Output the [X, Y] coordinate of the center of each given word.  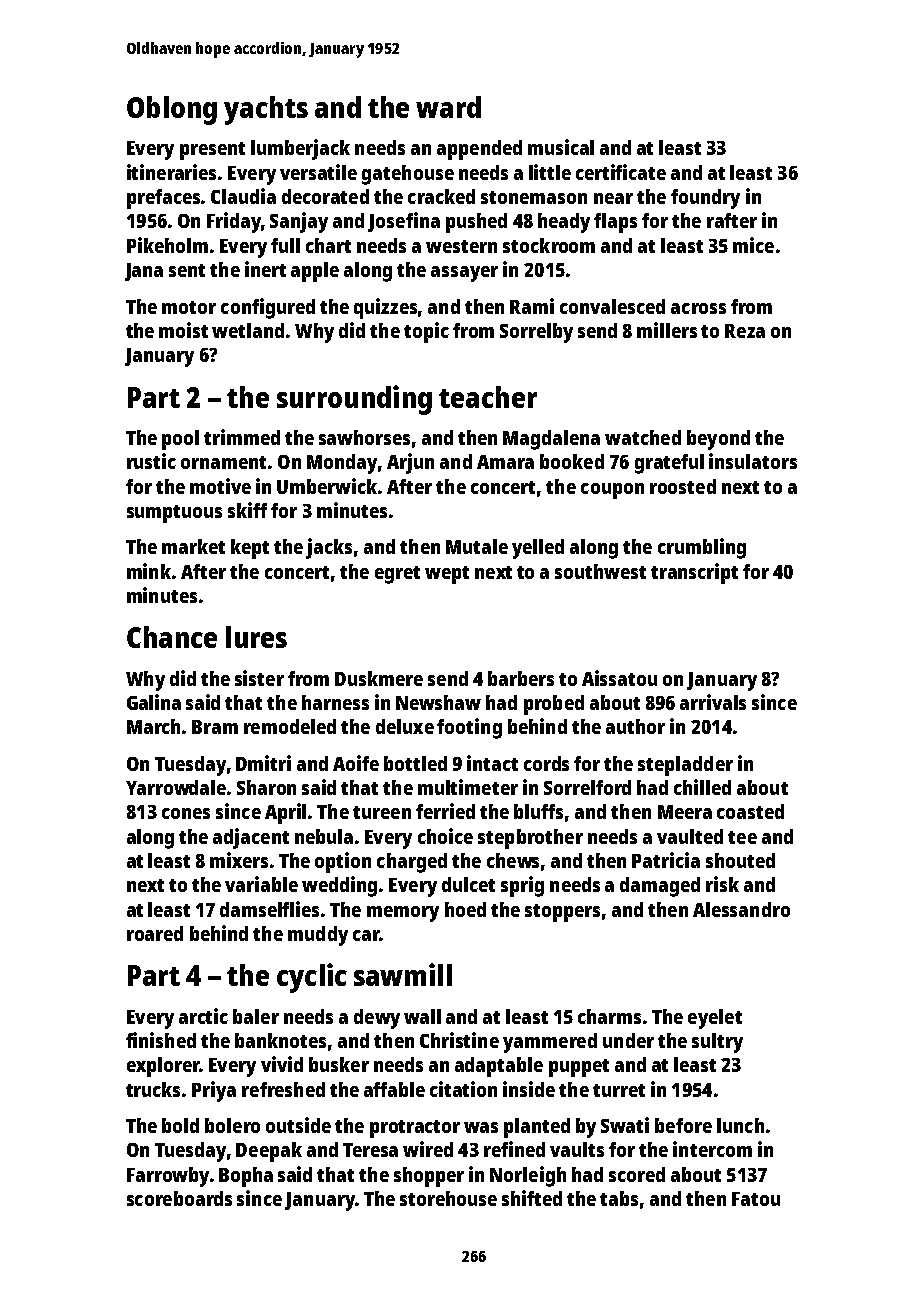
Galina [154, 702]
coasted [750, 811]
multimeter [468, 787]
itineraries [171, 172]
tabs [619, 1198]
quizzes [385, 308]
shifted [532, 1198]
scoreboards [179, 1198]
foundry [705, 199]
